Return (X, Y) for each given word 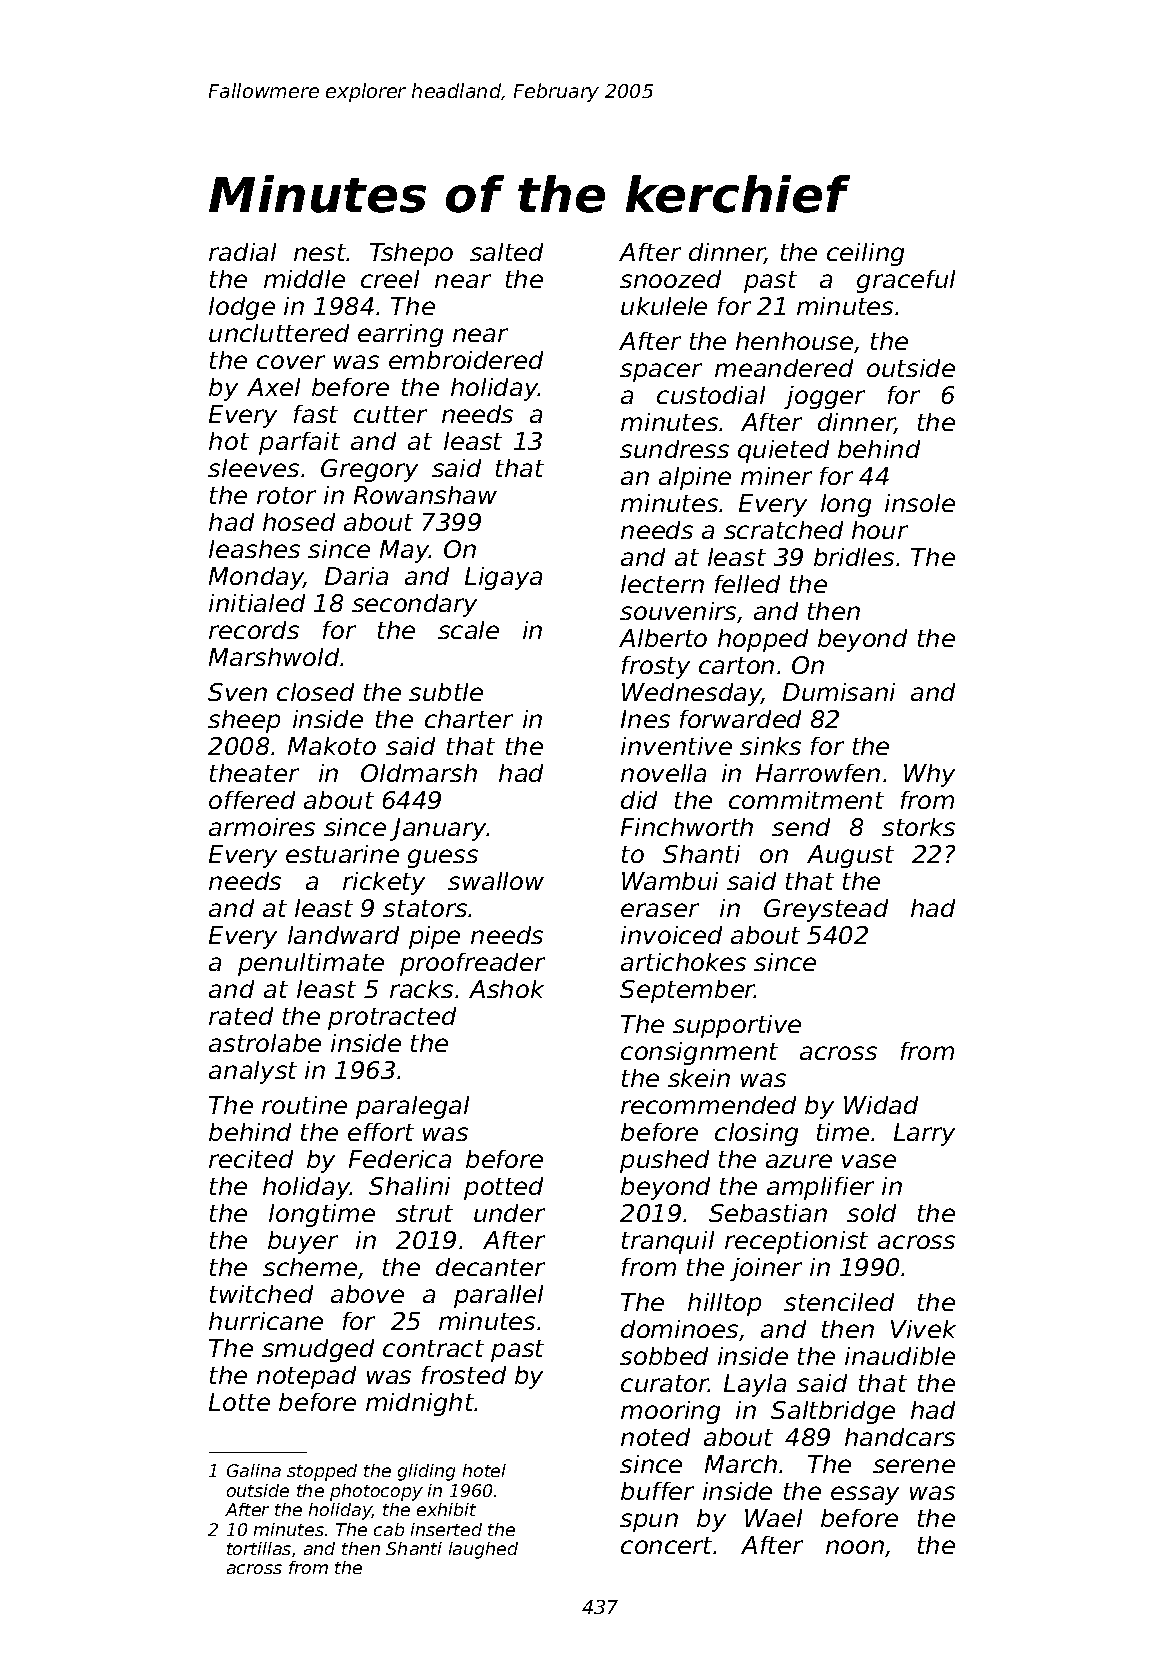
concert (666, 1545)
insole (920, 503)
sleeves (253, 468)
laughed (483, 1550)
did (639, 800)
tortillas (259, 1548)
